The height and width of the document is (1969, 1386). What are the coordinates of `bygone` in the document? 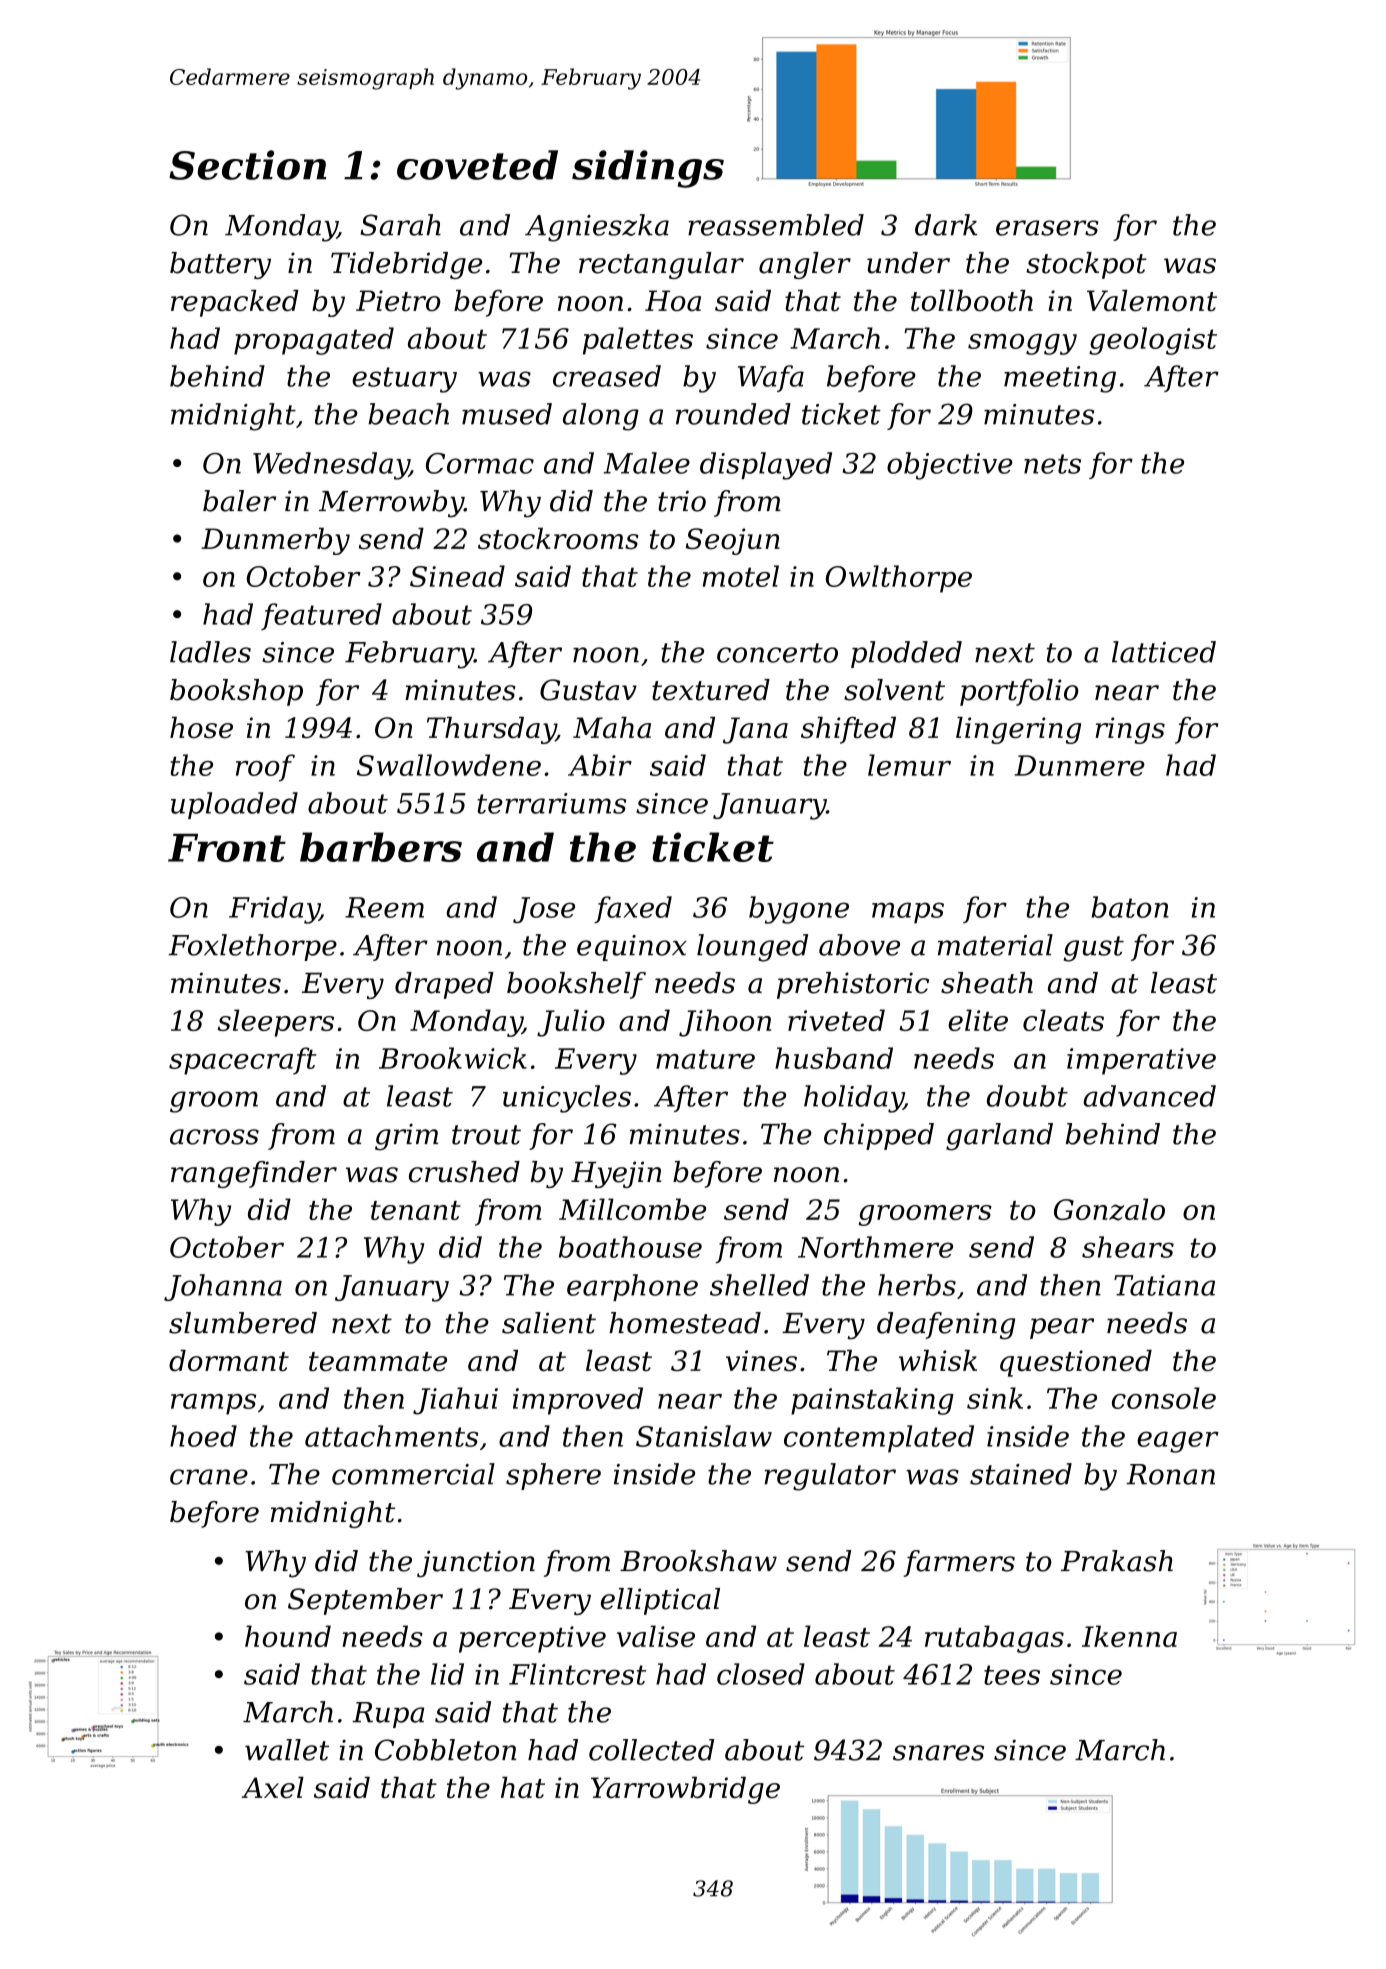 It's located at (799, 910).
